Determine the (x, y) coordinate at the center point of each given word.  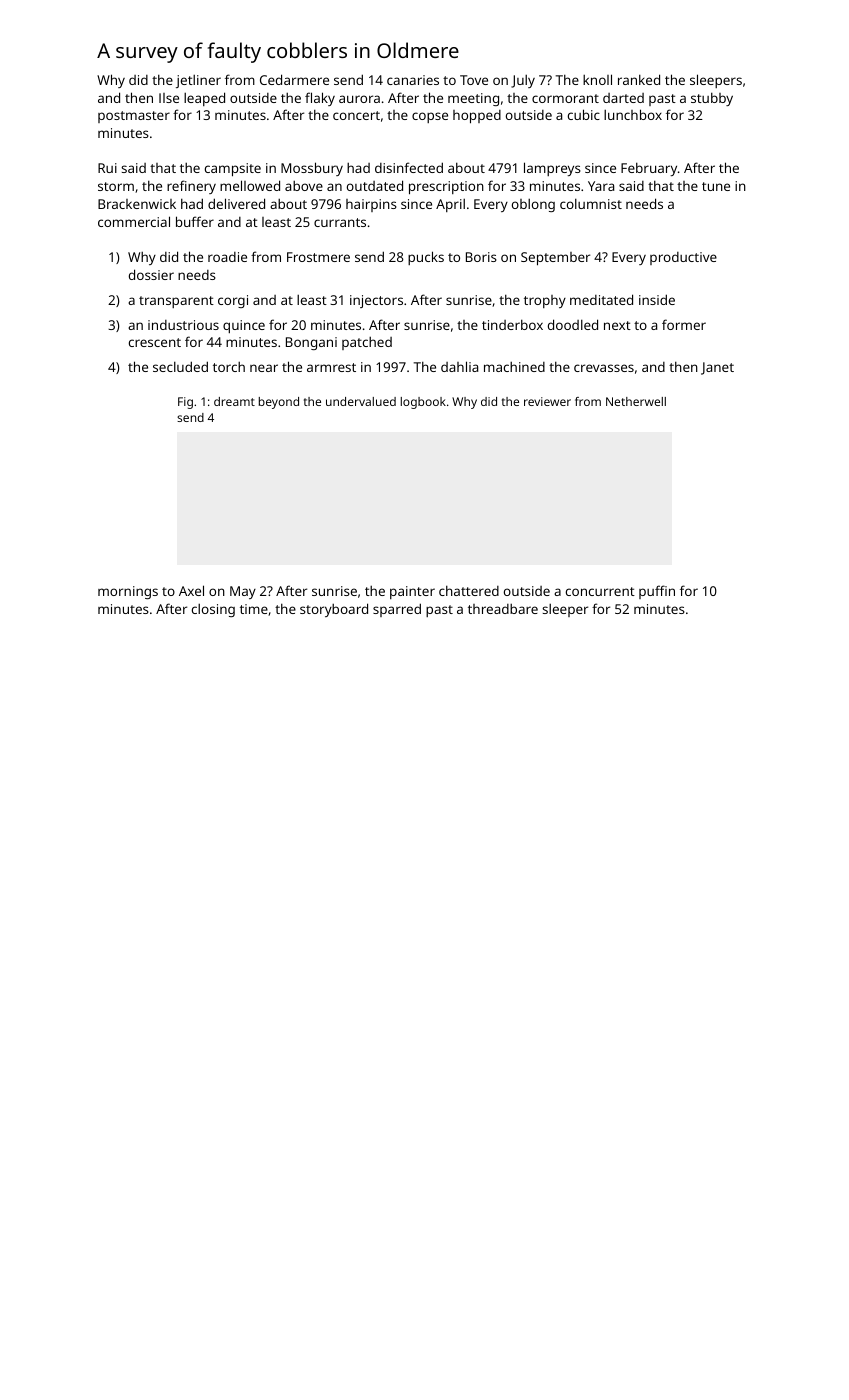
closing (213, 610)
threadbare (503, 608)
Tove (474, 80)
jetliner (198, 81)
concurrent (600, 591)
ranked (639, 79)
